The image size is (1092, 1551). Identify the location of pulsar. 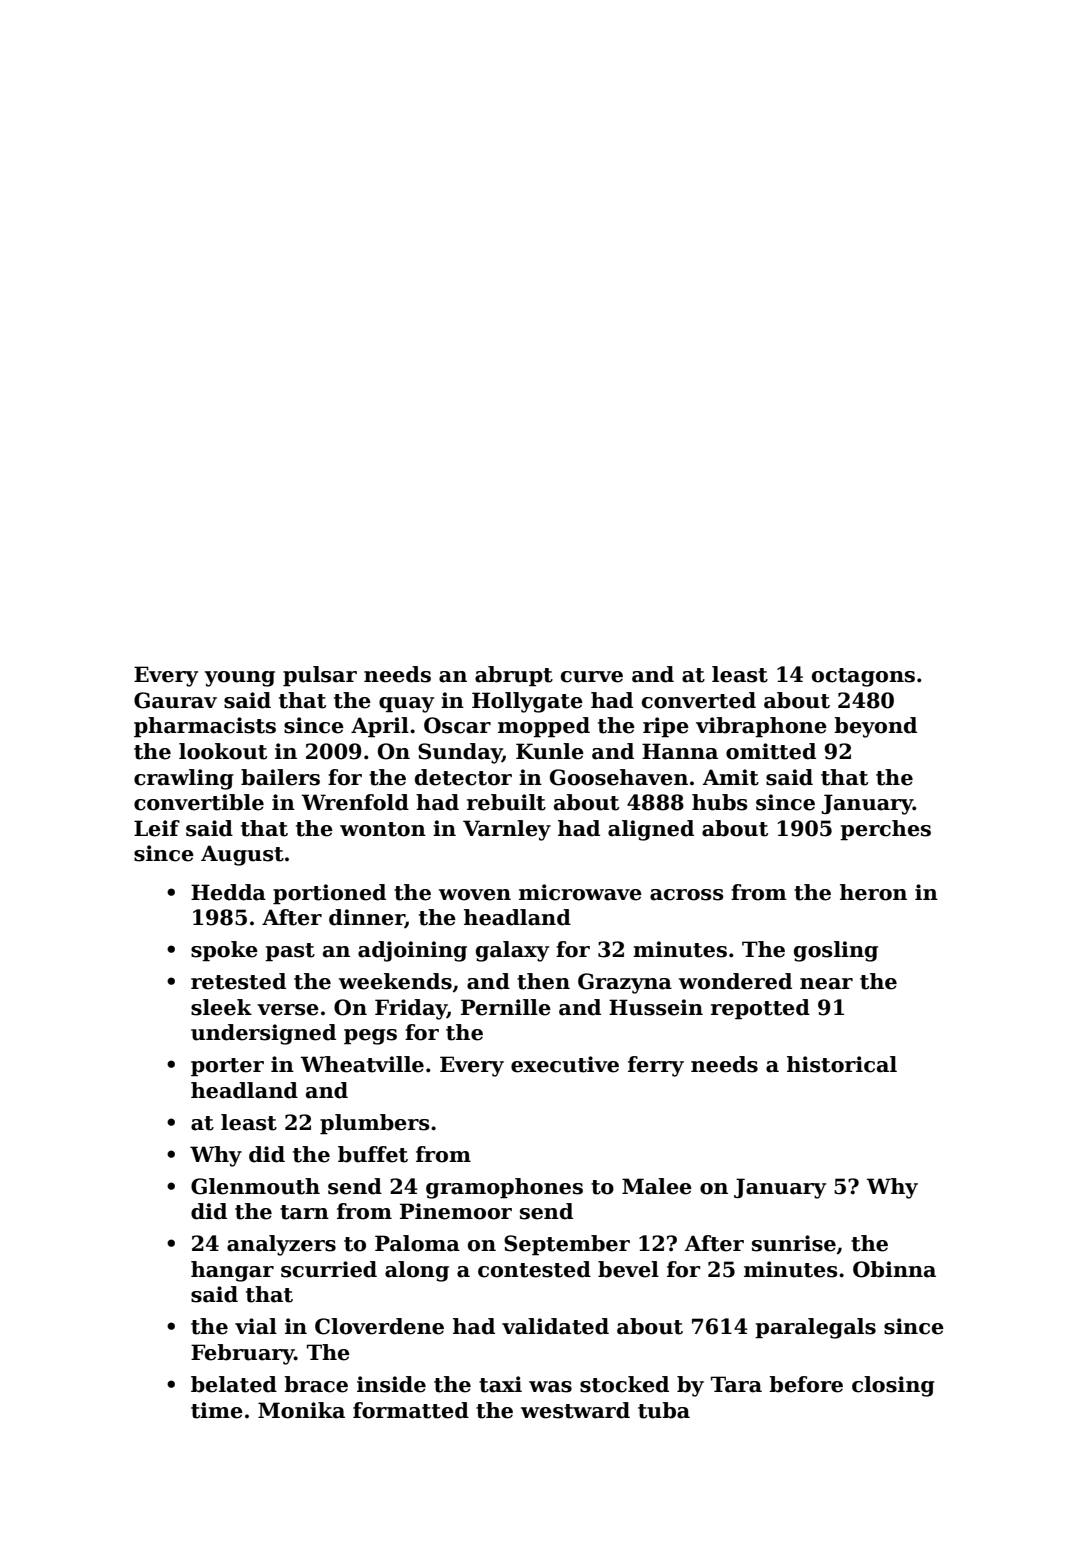
(320, 676).
